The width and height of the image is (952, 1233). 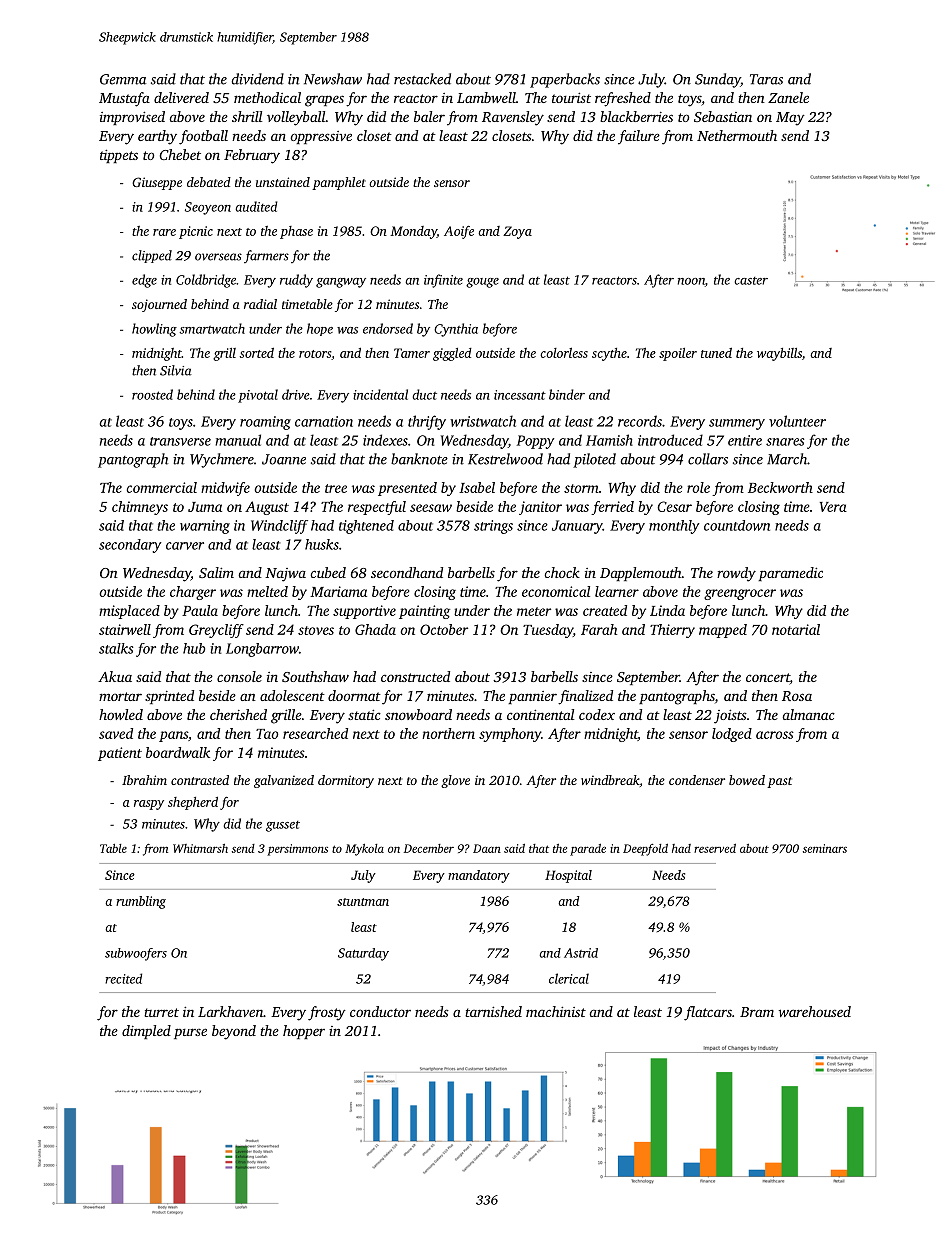 What do you see at coordinates (715, 848) in the image?
I see `reserved` at bounding box center [715, 848].
